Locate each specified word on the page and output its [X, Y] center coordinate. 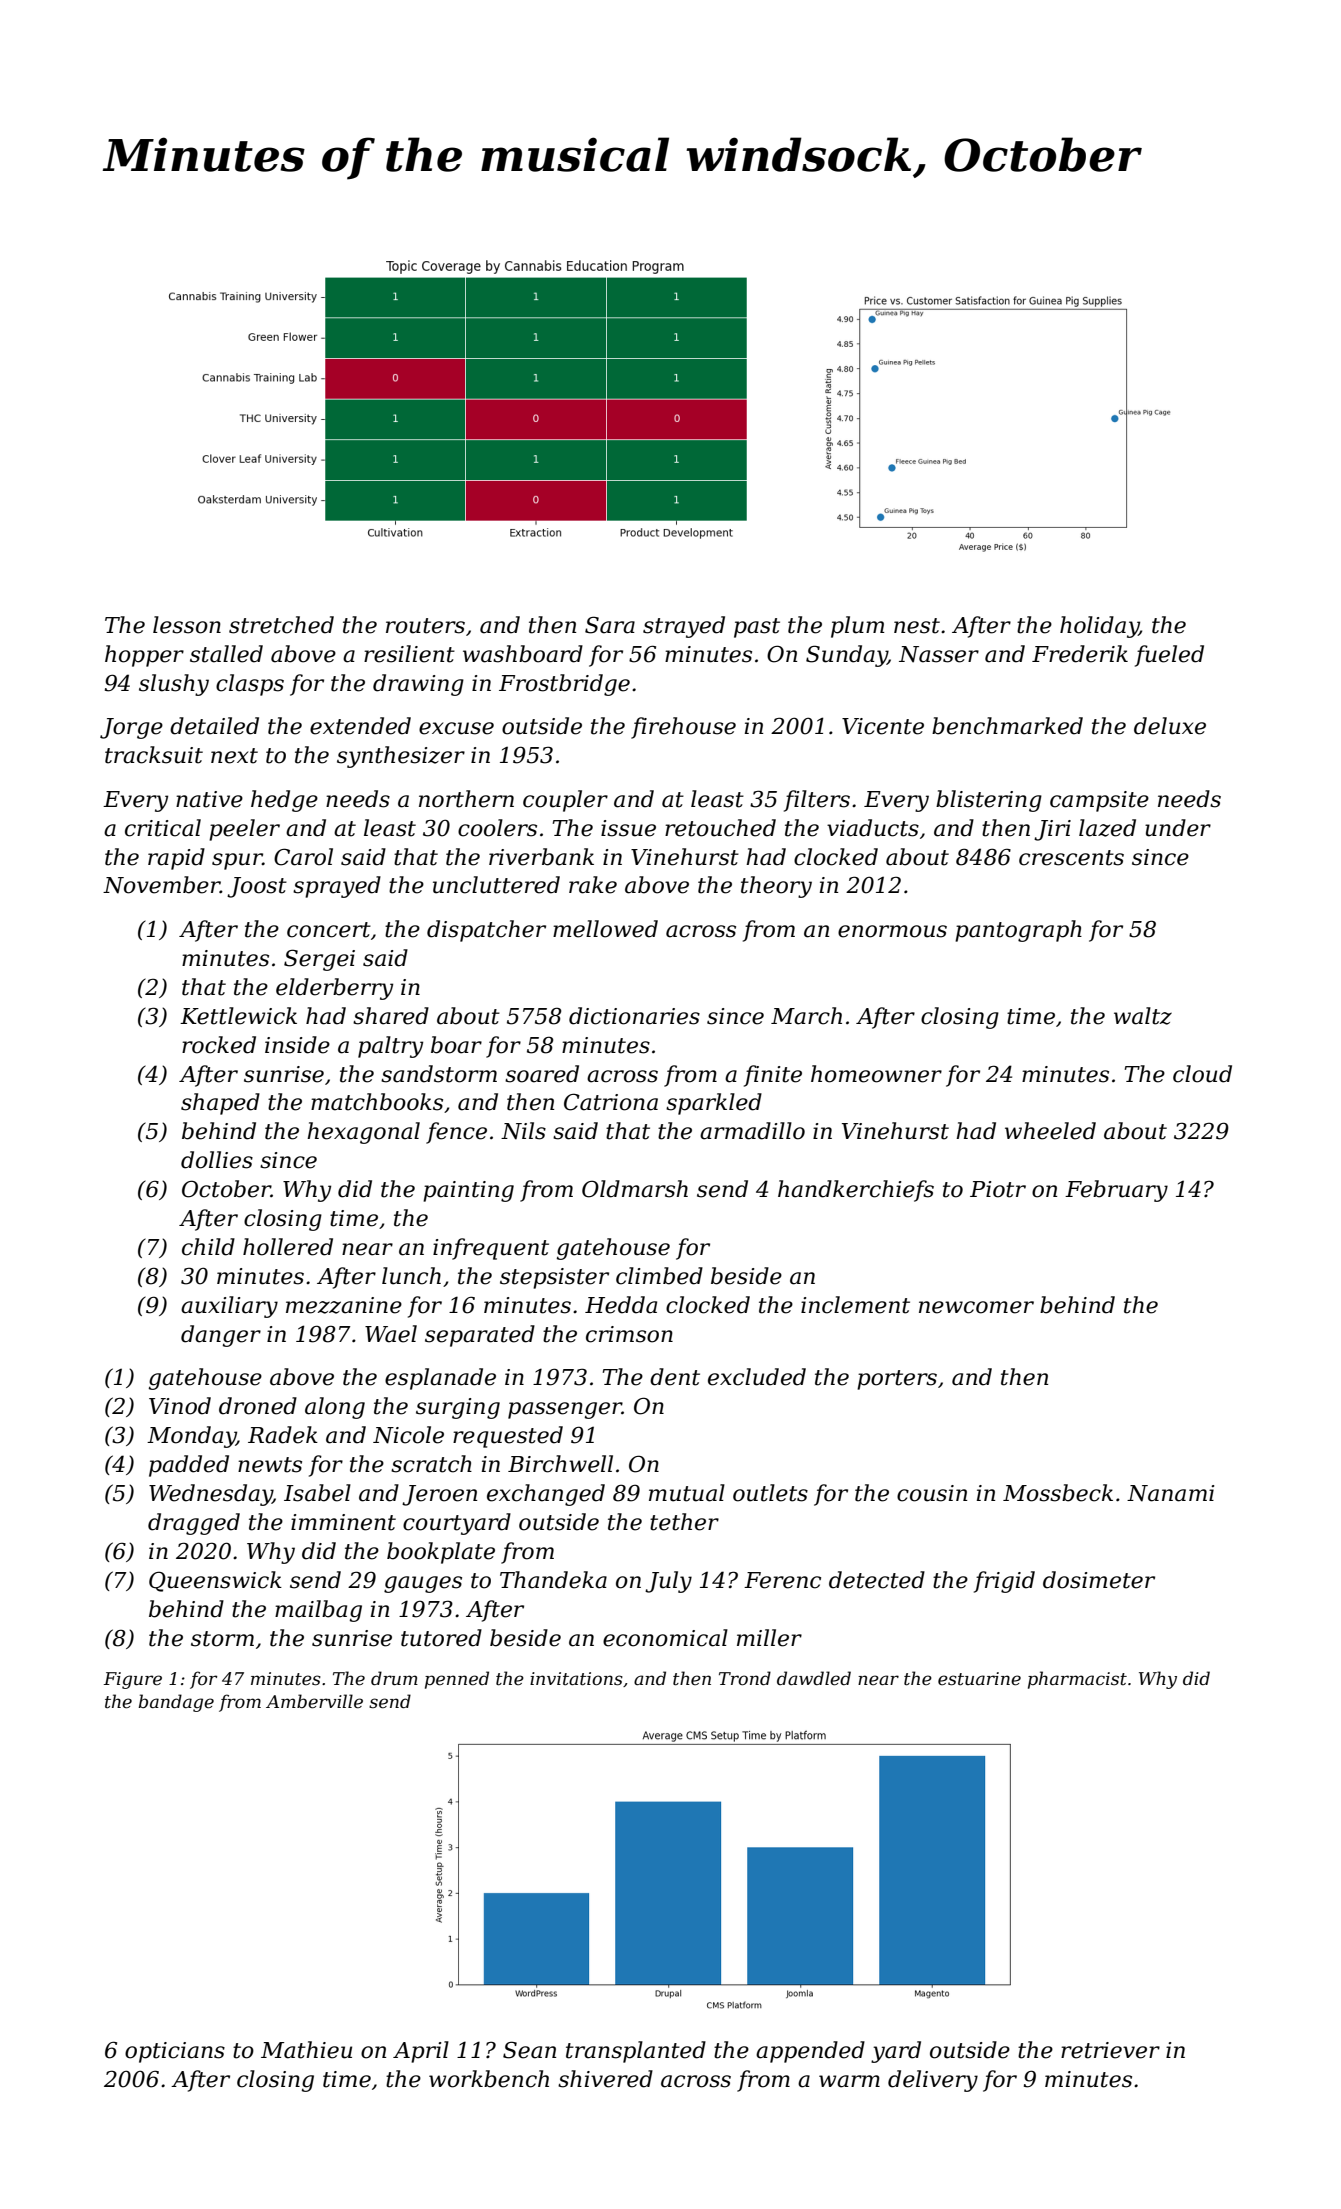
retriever [1110, 2050]
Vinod [180, 1406]
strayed [684, 627]
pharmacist [1077, 1680]
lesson [187, 625]
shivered [605, 2079]
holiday [1099, 627]
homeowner [876, 1074]
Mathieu [306, 2050]
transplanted [636, 2052]
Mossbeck [1058, 1493]
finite [773, 1076]
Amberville [314, 1701]
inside [297, 1045]
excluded [757, 1377]
